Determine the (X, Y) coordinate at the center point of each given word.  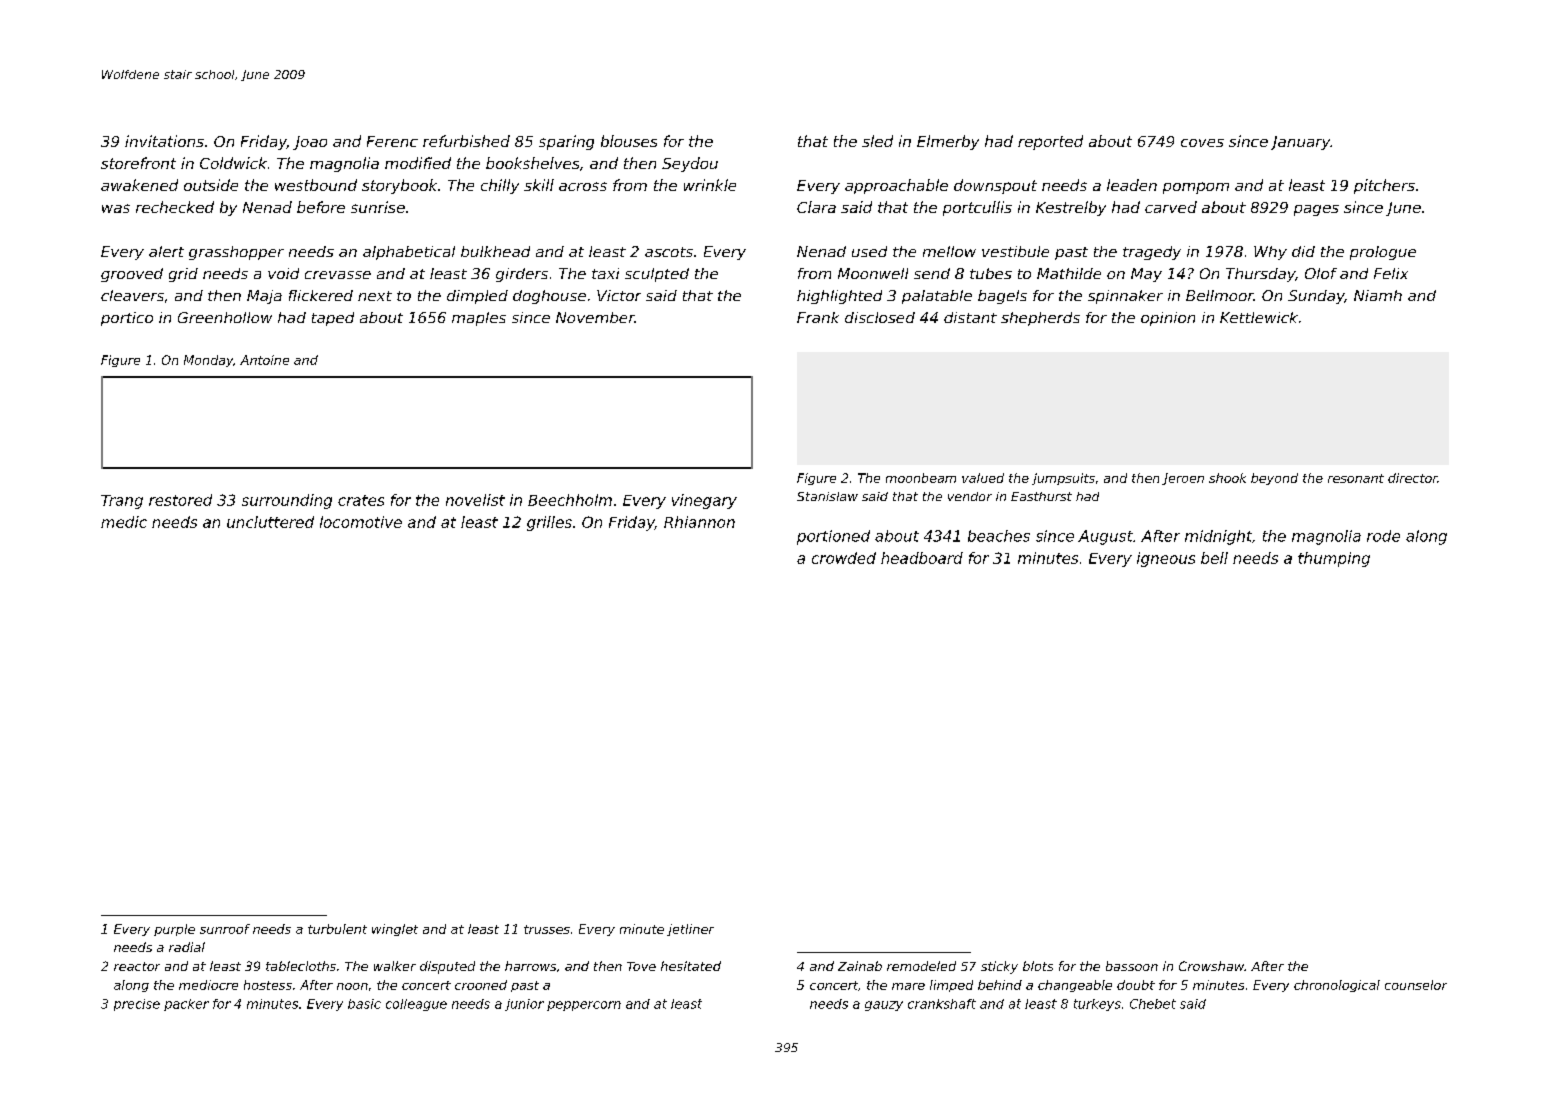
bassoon (1132, 966)
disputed (447, 967)
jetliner (690, 930)
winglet (395, 930)
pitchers (1384, 186)
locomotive (361, 522)
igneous (1166, 559)
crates (361, 500)
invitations (164, 141)
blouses (629, 141)
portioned (833, 537)
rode (1383, 536)
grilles (549, 523)
